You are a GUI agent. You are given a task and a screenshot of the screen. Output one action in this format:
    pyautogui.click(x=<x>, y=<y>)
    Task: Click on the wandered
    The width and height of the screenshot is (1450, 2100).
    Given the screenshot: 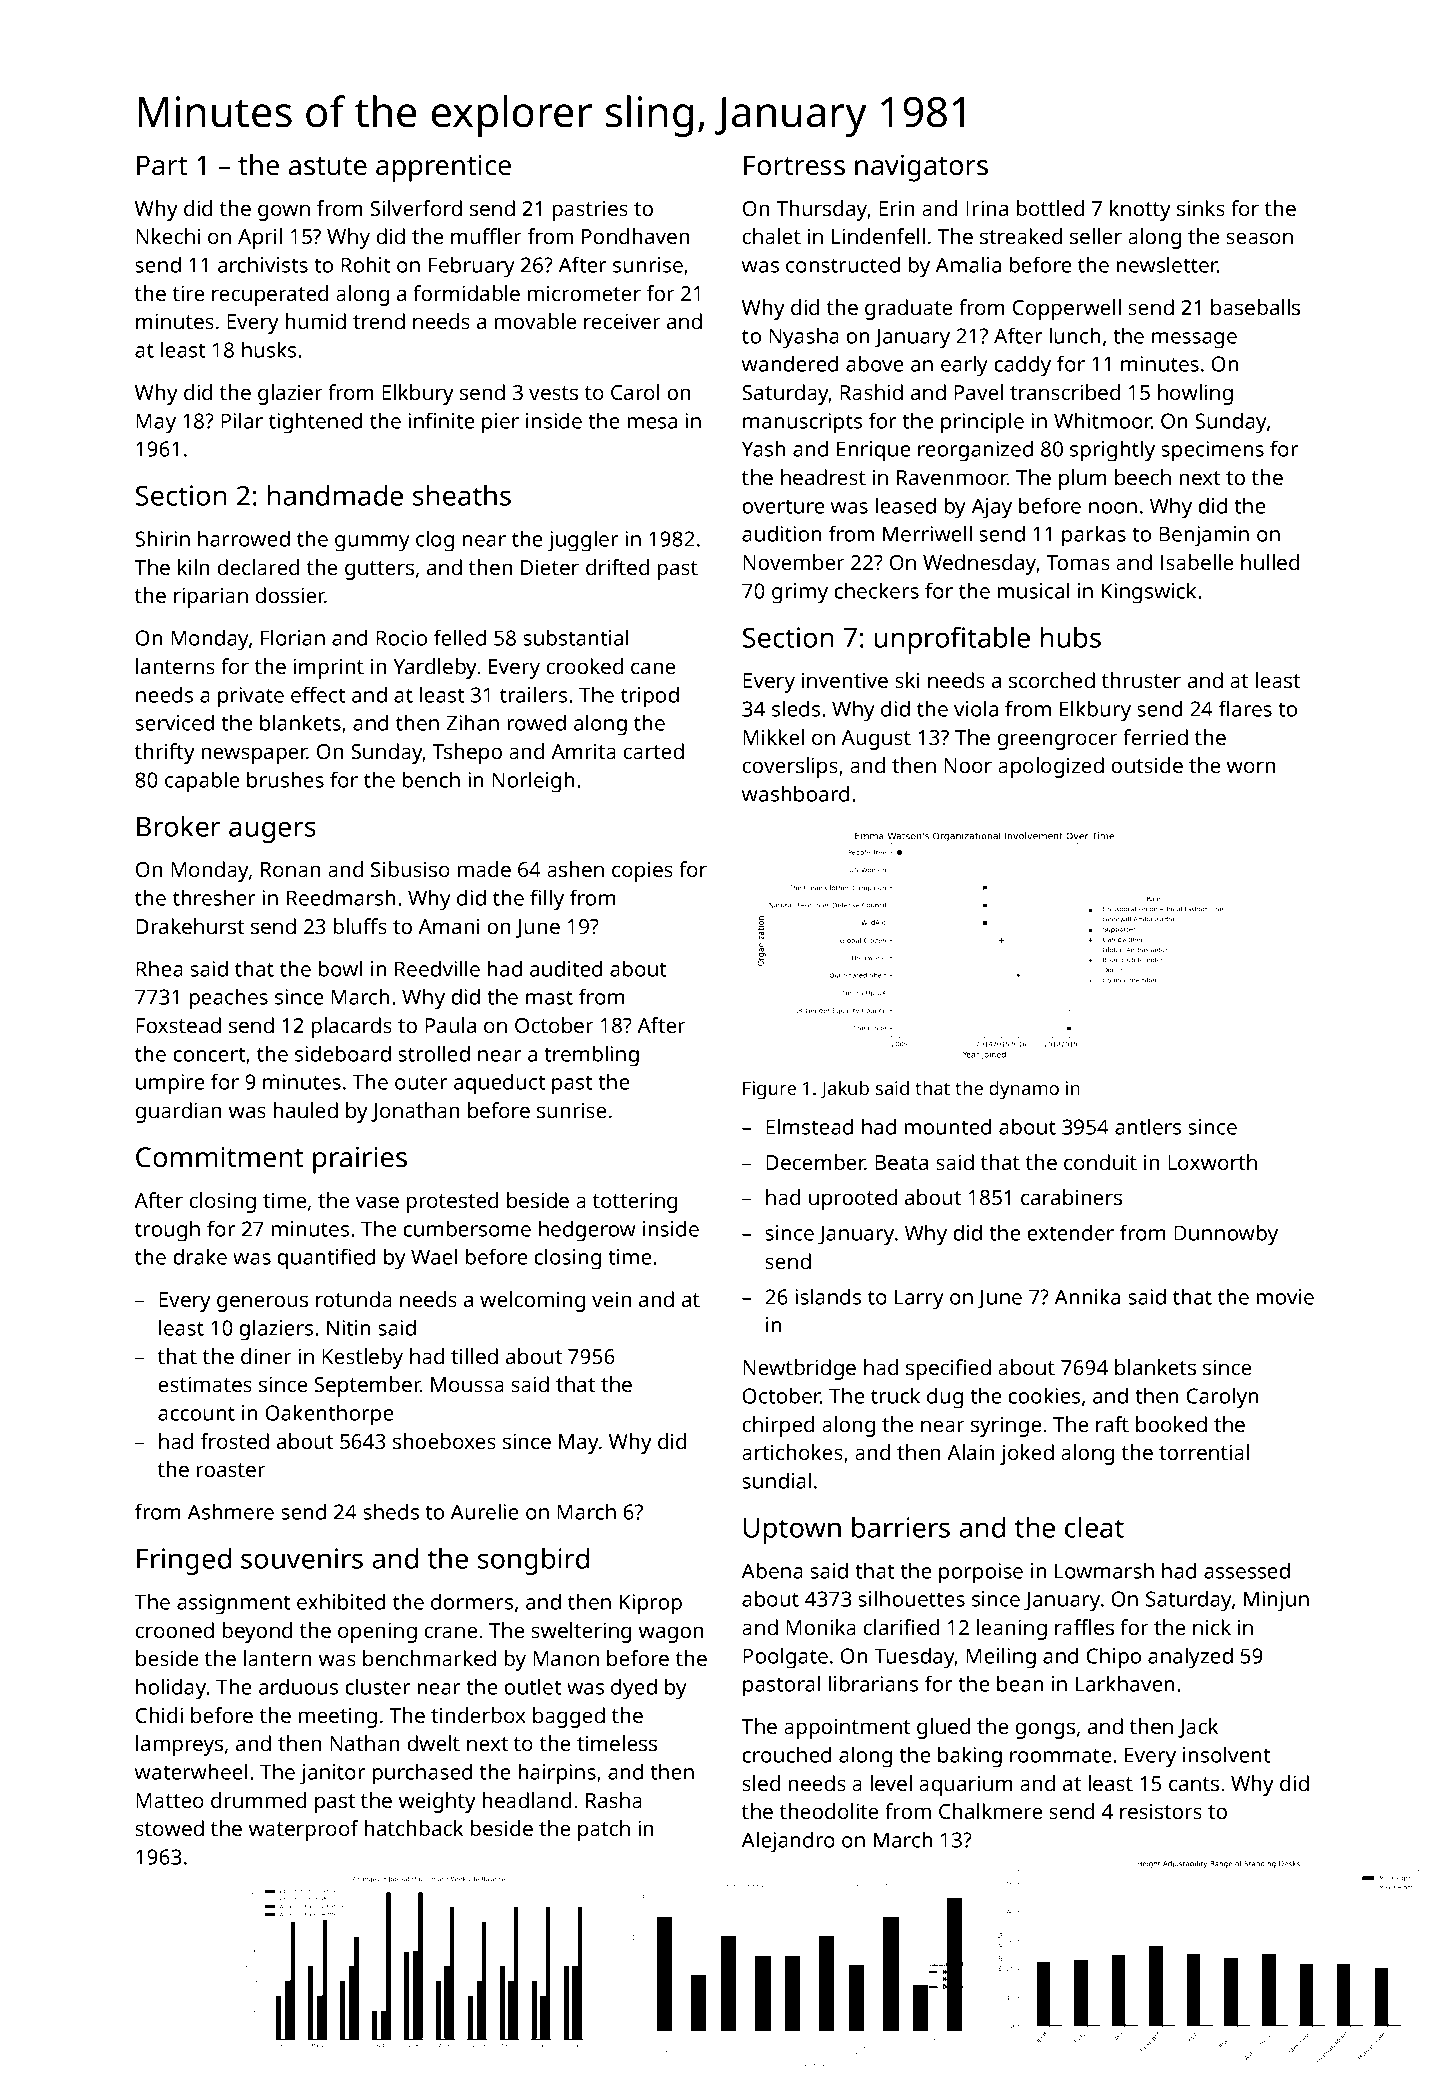 What is the action you would take?
    pyautogui.click(x=790, y=363)
